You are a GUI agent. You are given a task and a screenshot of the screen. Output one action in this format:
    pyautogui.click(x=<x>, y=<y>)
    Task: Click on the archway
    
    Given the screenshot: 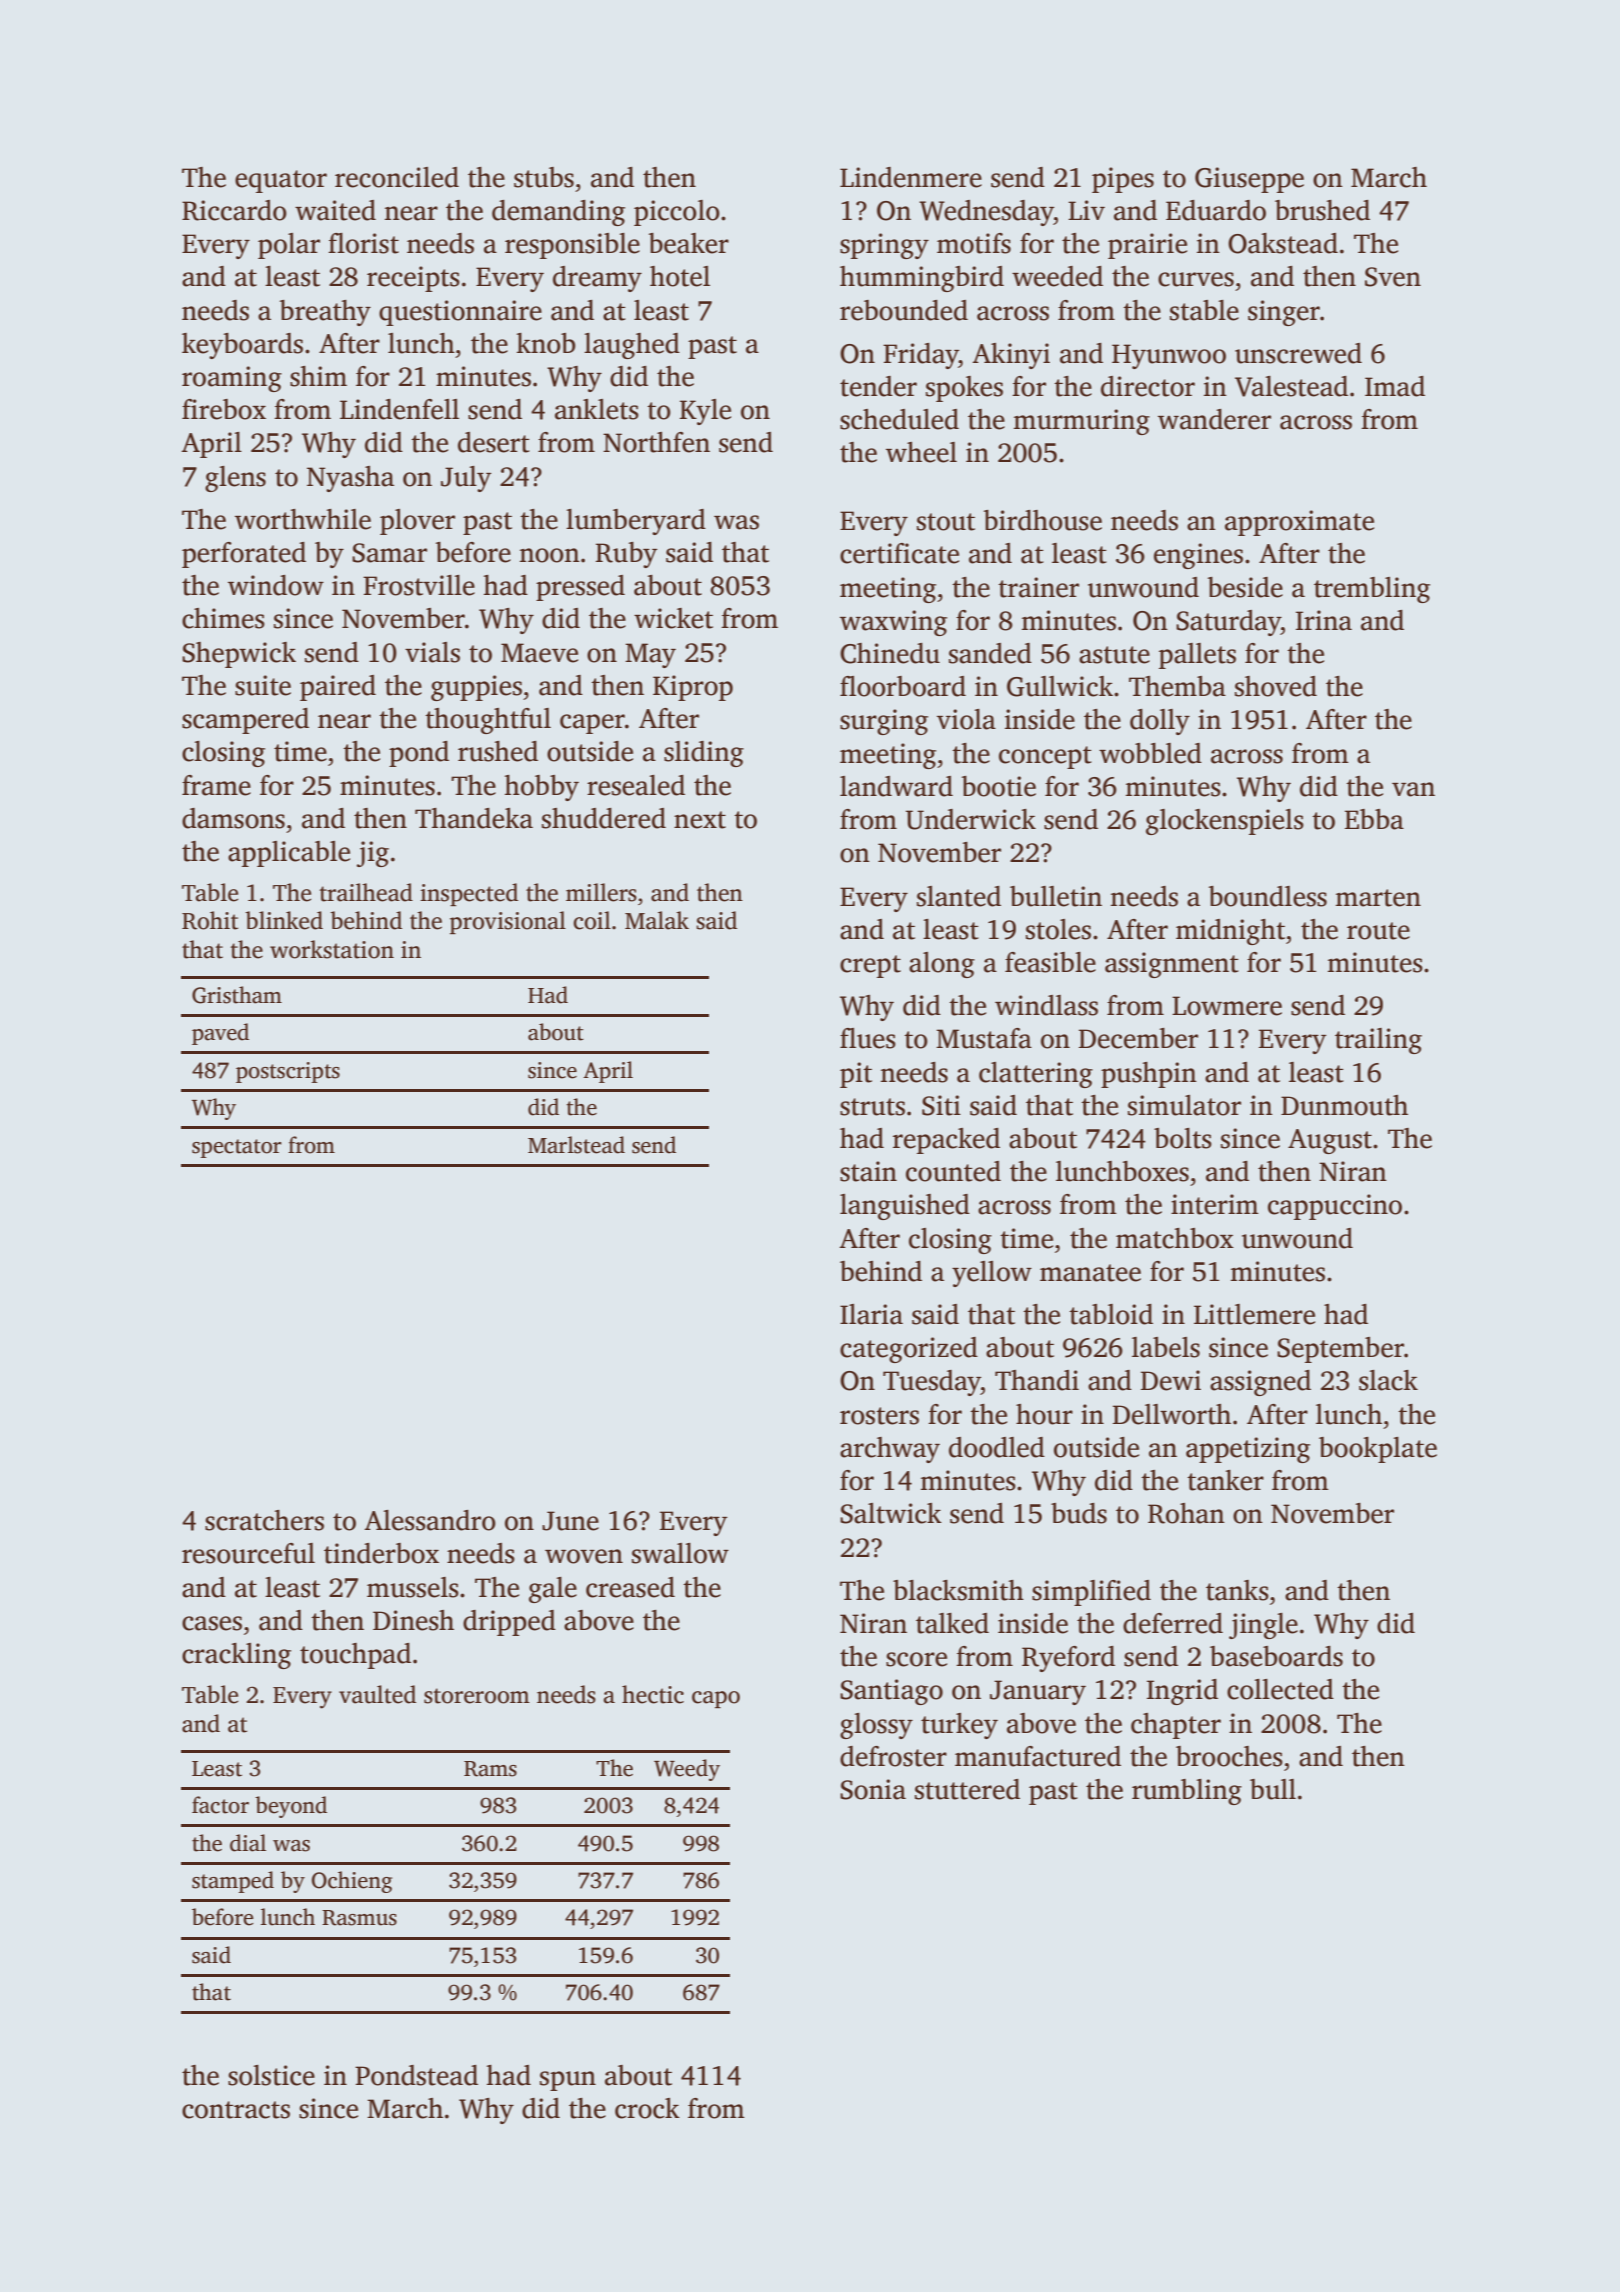 What is the action you would take?
    pyautogui.click(x=890, y=1450)
